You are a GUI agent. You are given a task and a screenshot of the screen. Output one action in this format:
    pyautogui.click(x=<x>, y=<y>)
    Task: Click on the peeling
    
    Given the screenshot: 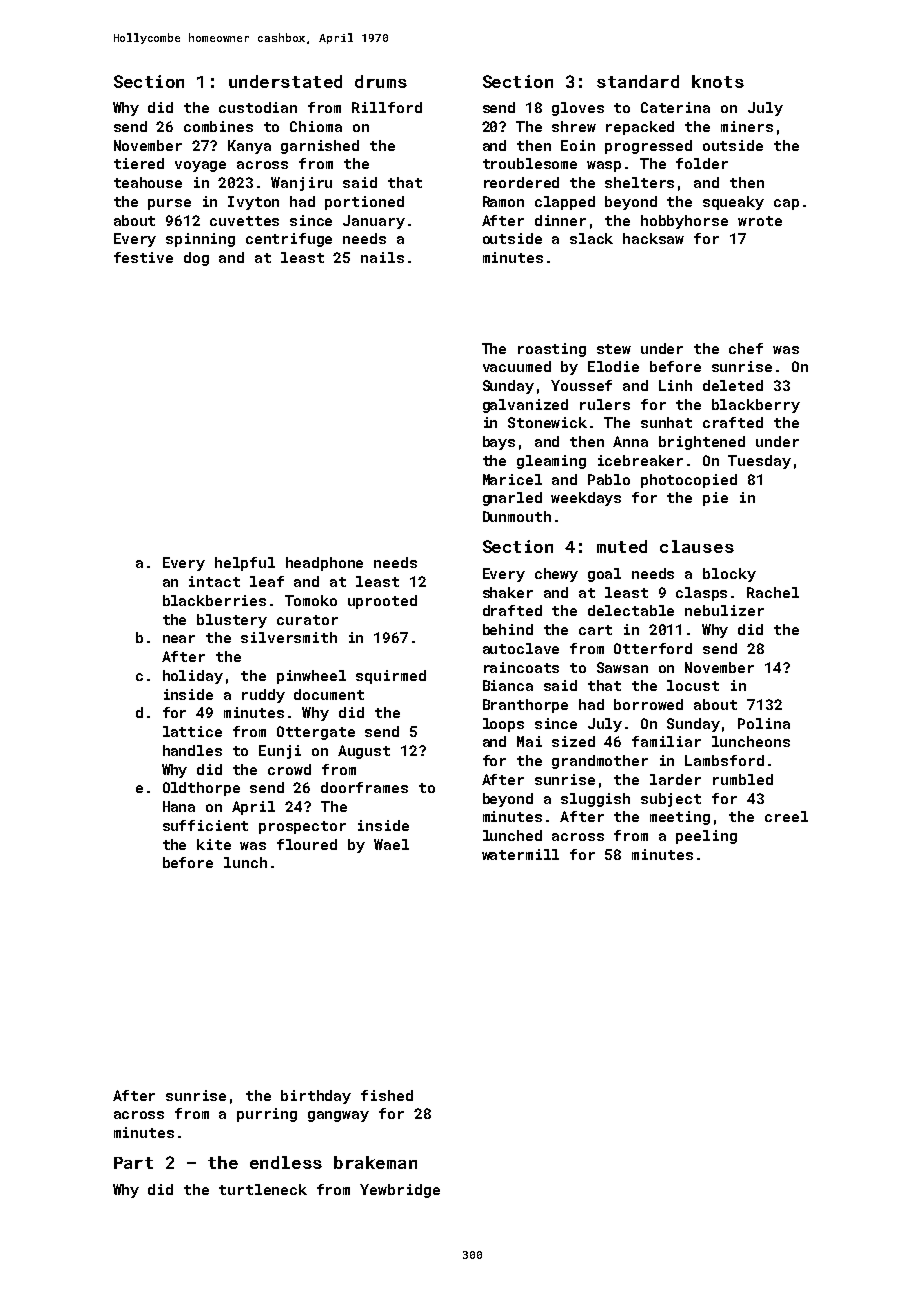 What is the action you would take?
    pyautogui.click(x=706, y=837)
